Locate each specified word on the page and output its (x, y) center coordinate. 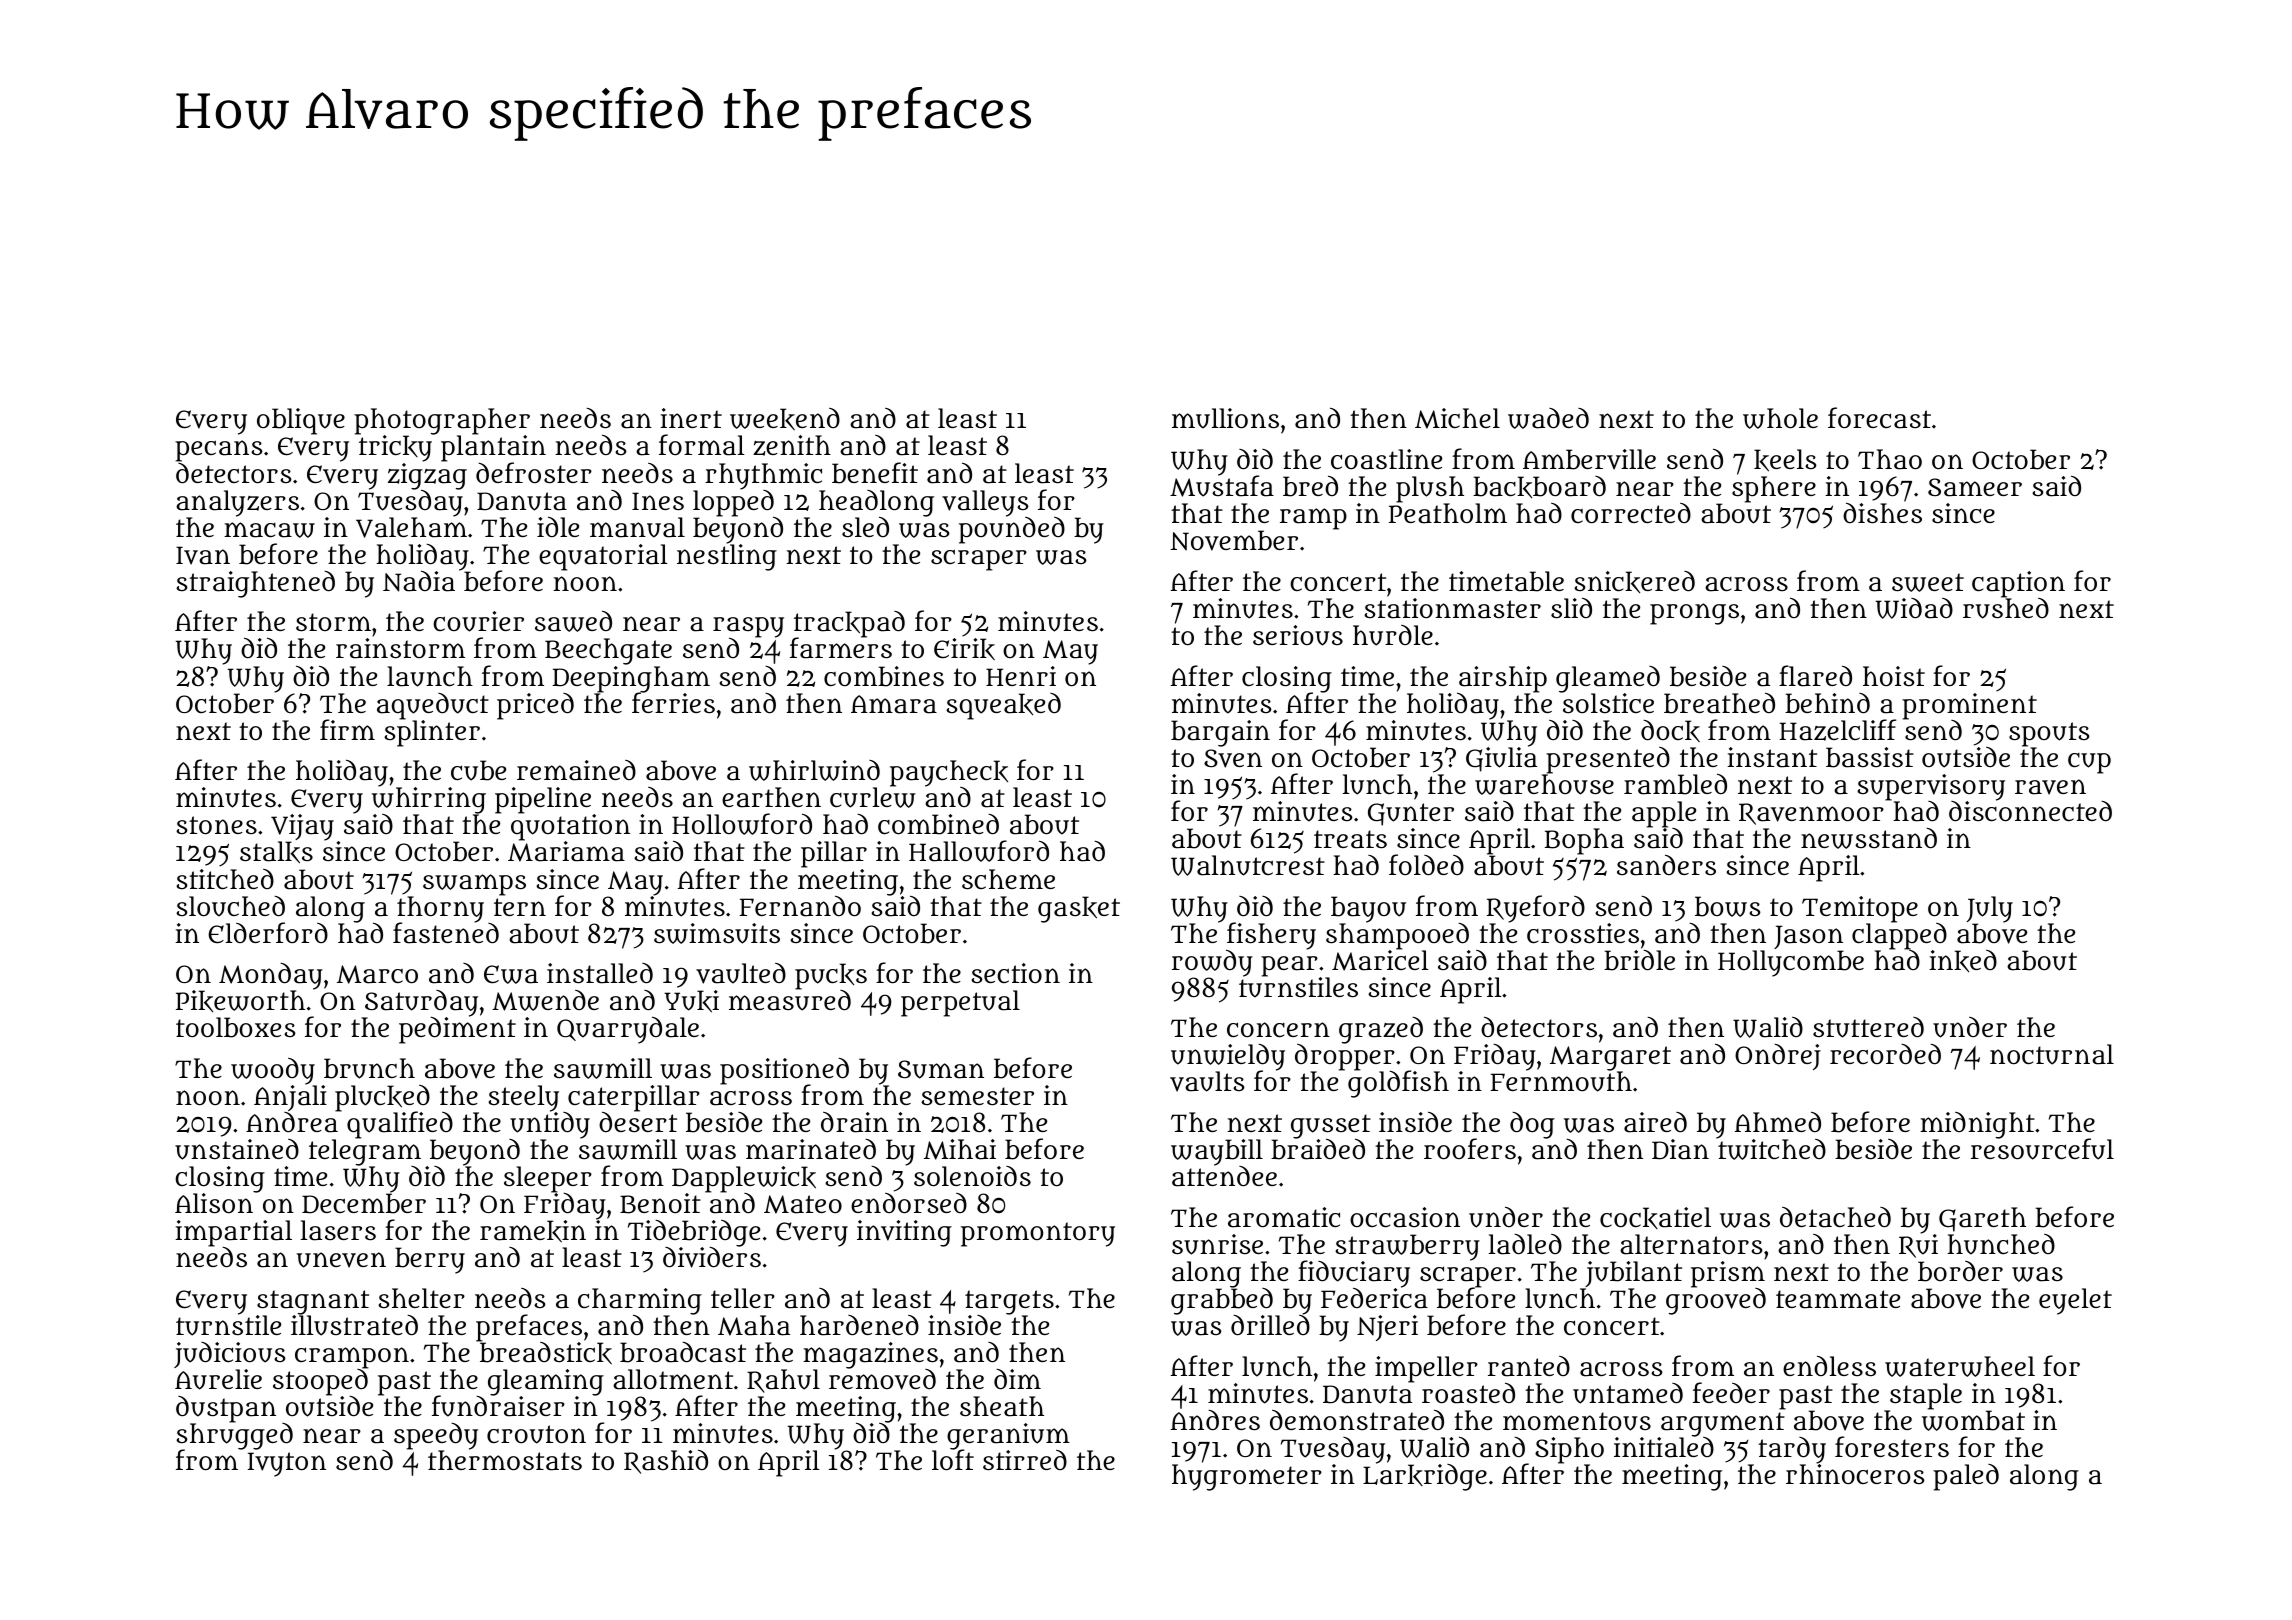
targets (1009, 1302)
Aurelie (218, 1379)
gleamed (1608, 679)
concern (1278, 1029)
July (1990, 909)
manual (637, 527)
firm (347, 729)
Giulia (1501, 759)
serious (1298, 635)
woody (273, 1071)
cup (2089, 763)
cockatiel (1655, 1218)
